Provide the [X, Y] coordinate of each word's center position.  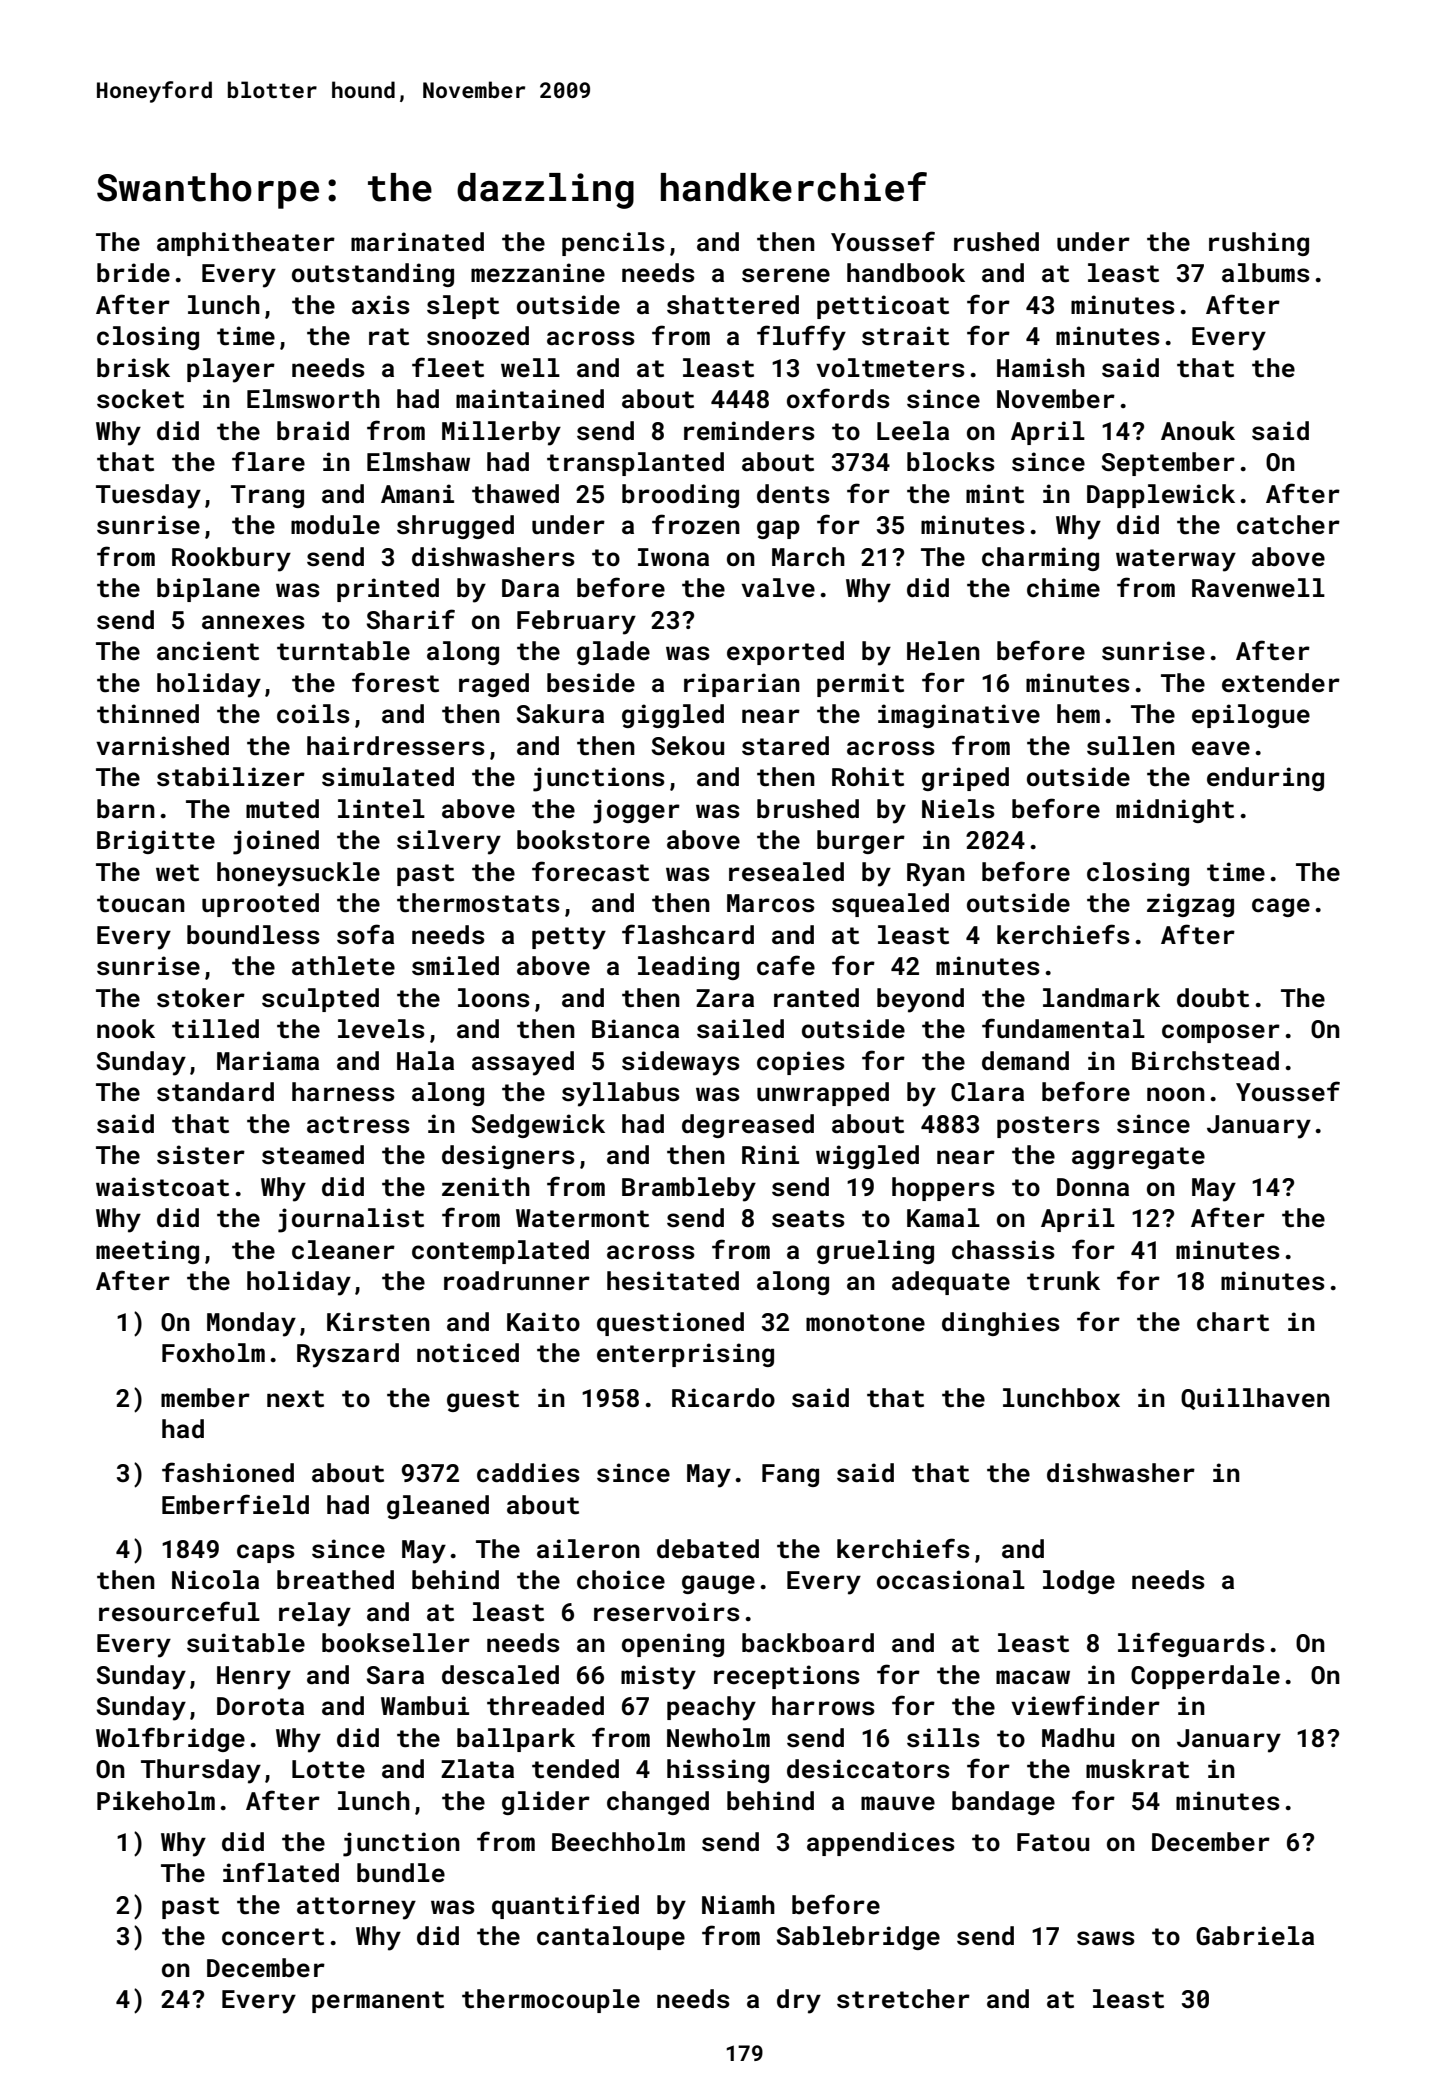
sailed [740, 1029]
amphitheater [246, 244]
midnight [1175, 811]
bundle [401, 1872]
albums [1266, 273]
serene [786, 275]
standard [215, 1092]
